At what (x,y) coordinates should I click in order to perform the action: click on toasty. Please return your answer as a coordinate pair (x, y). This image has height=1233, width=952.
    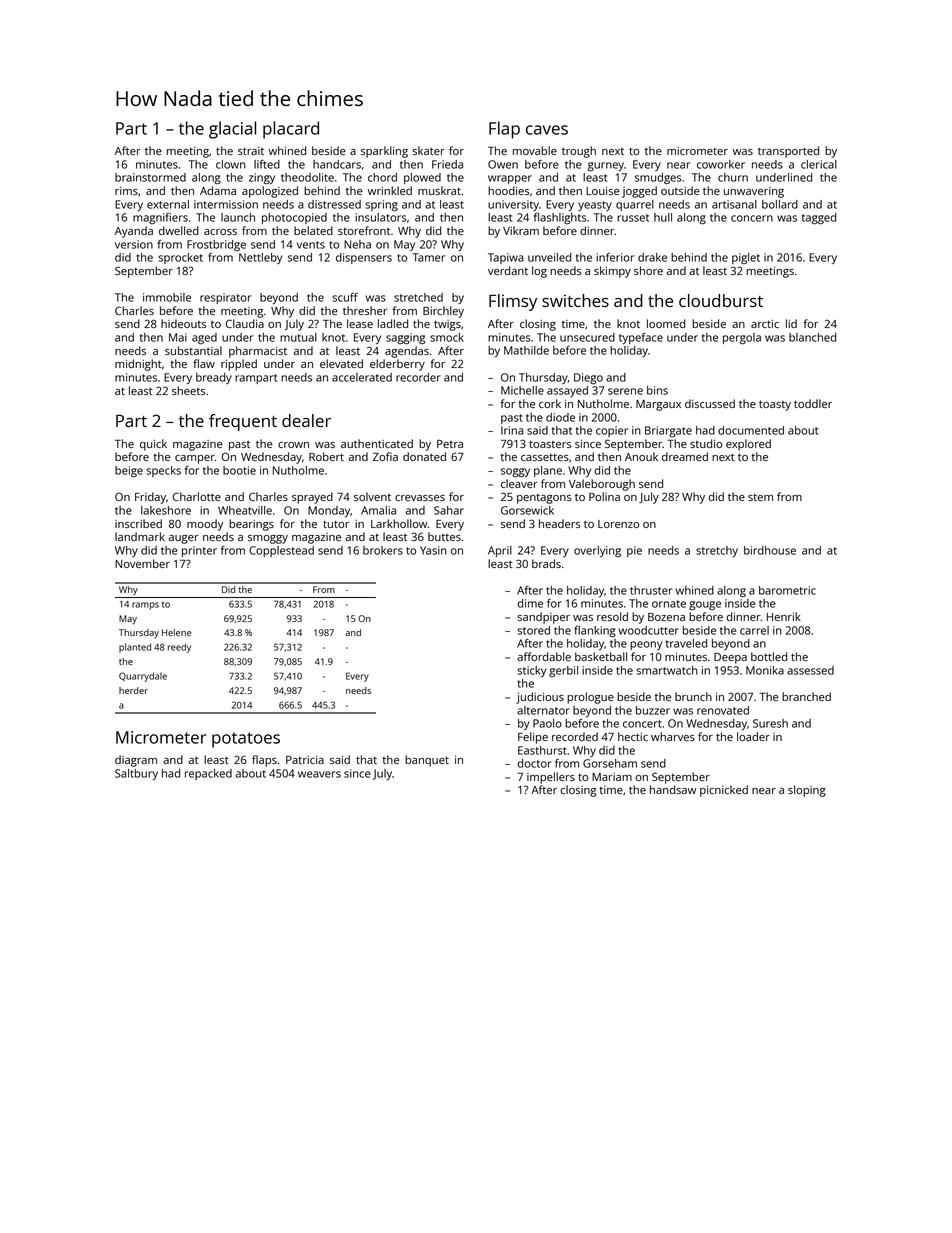
    Looking at the image, I should click on (775, 405).
